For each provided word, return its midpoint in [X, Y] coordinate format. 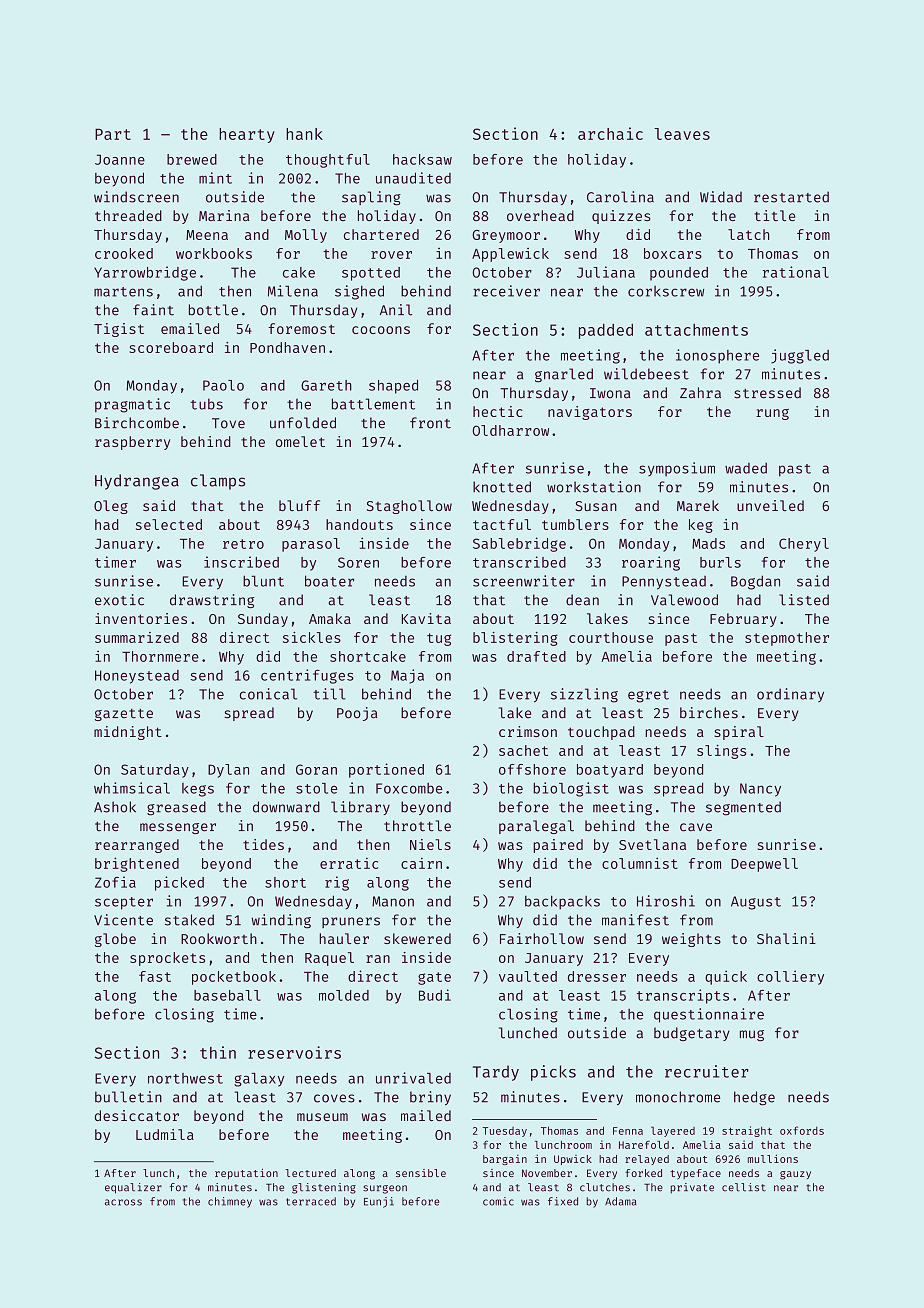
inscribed [241, 562]
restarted [791, 197]
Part [113, 134]
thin [218, 1052]
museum [322, 1117]
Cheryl [804, 545]
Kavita [426, 618]
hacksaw [422, 159]
